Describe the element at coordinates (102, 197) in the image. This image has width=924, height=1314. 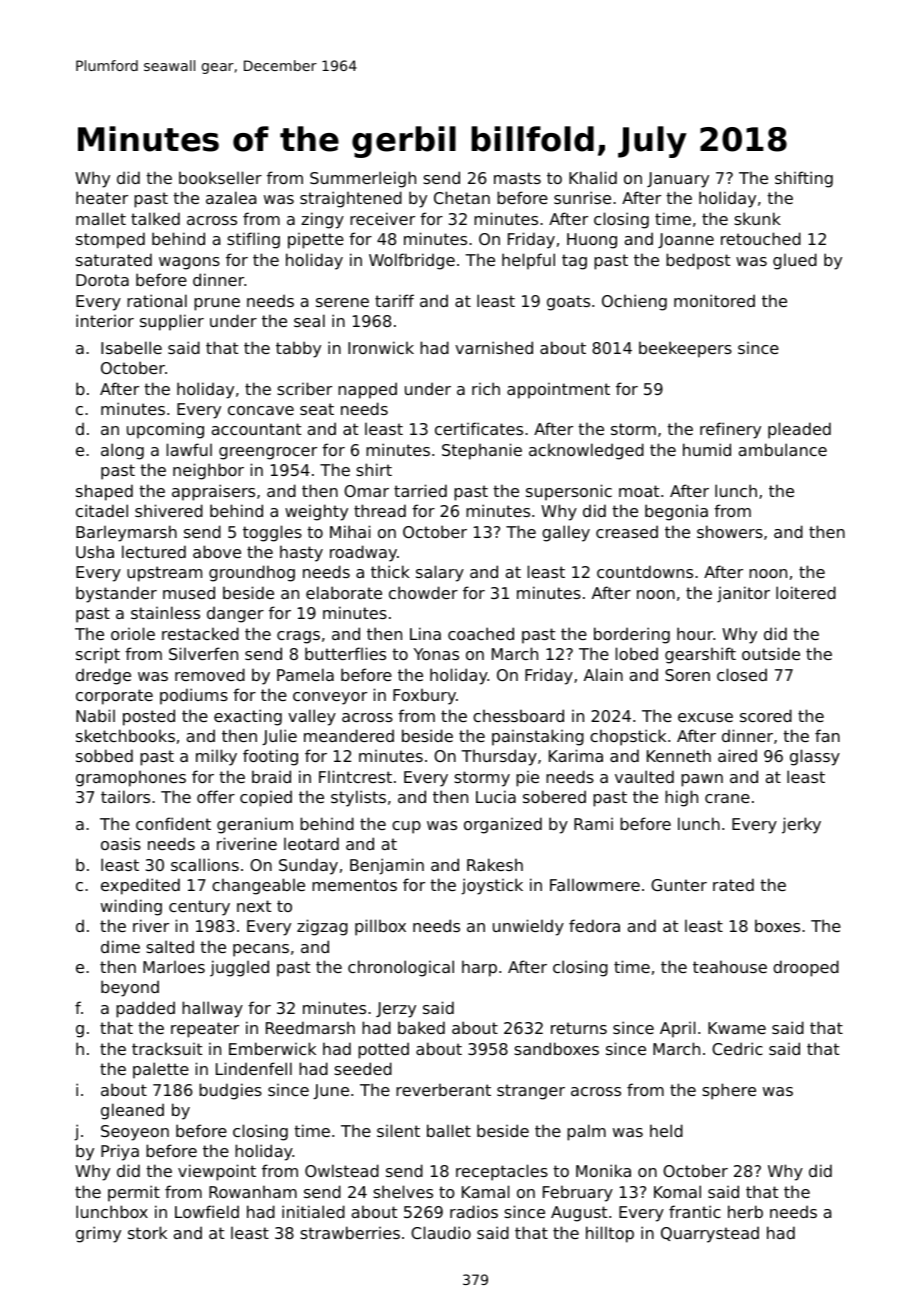
I see `heater` at that location.
